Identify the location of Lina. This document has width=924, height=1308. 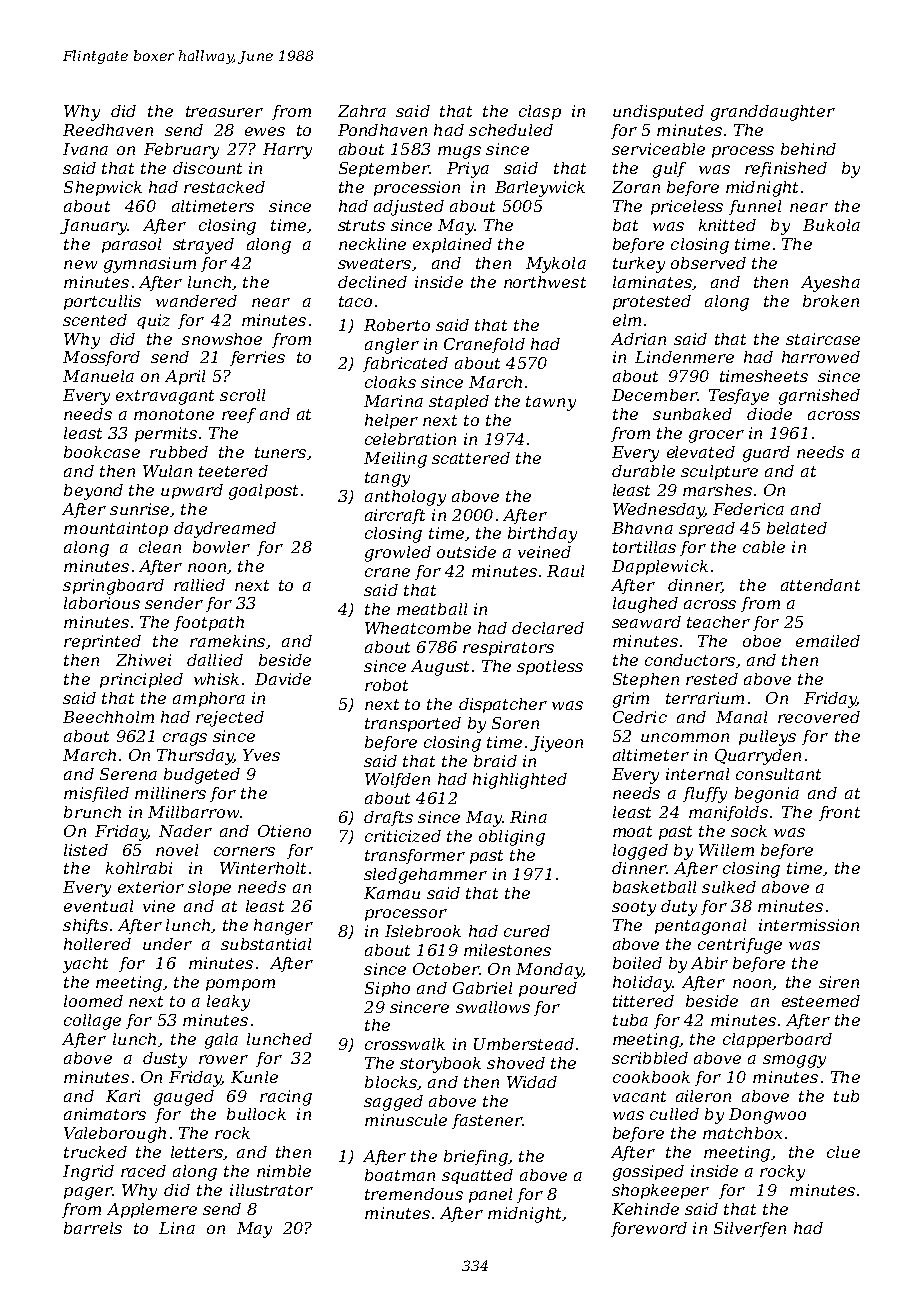
(177, 1228).
